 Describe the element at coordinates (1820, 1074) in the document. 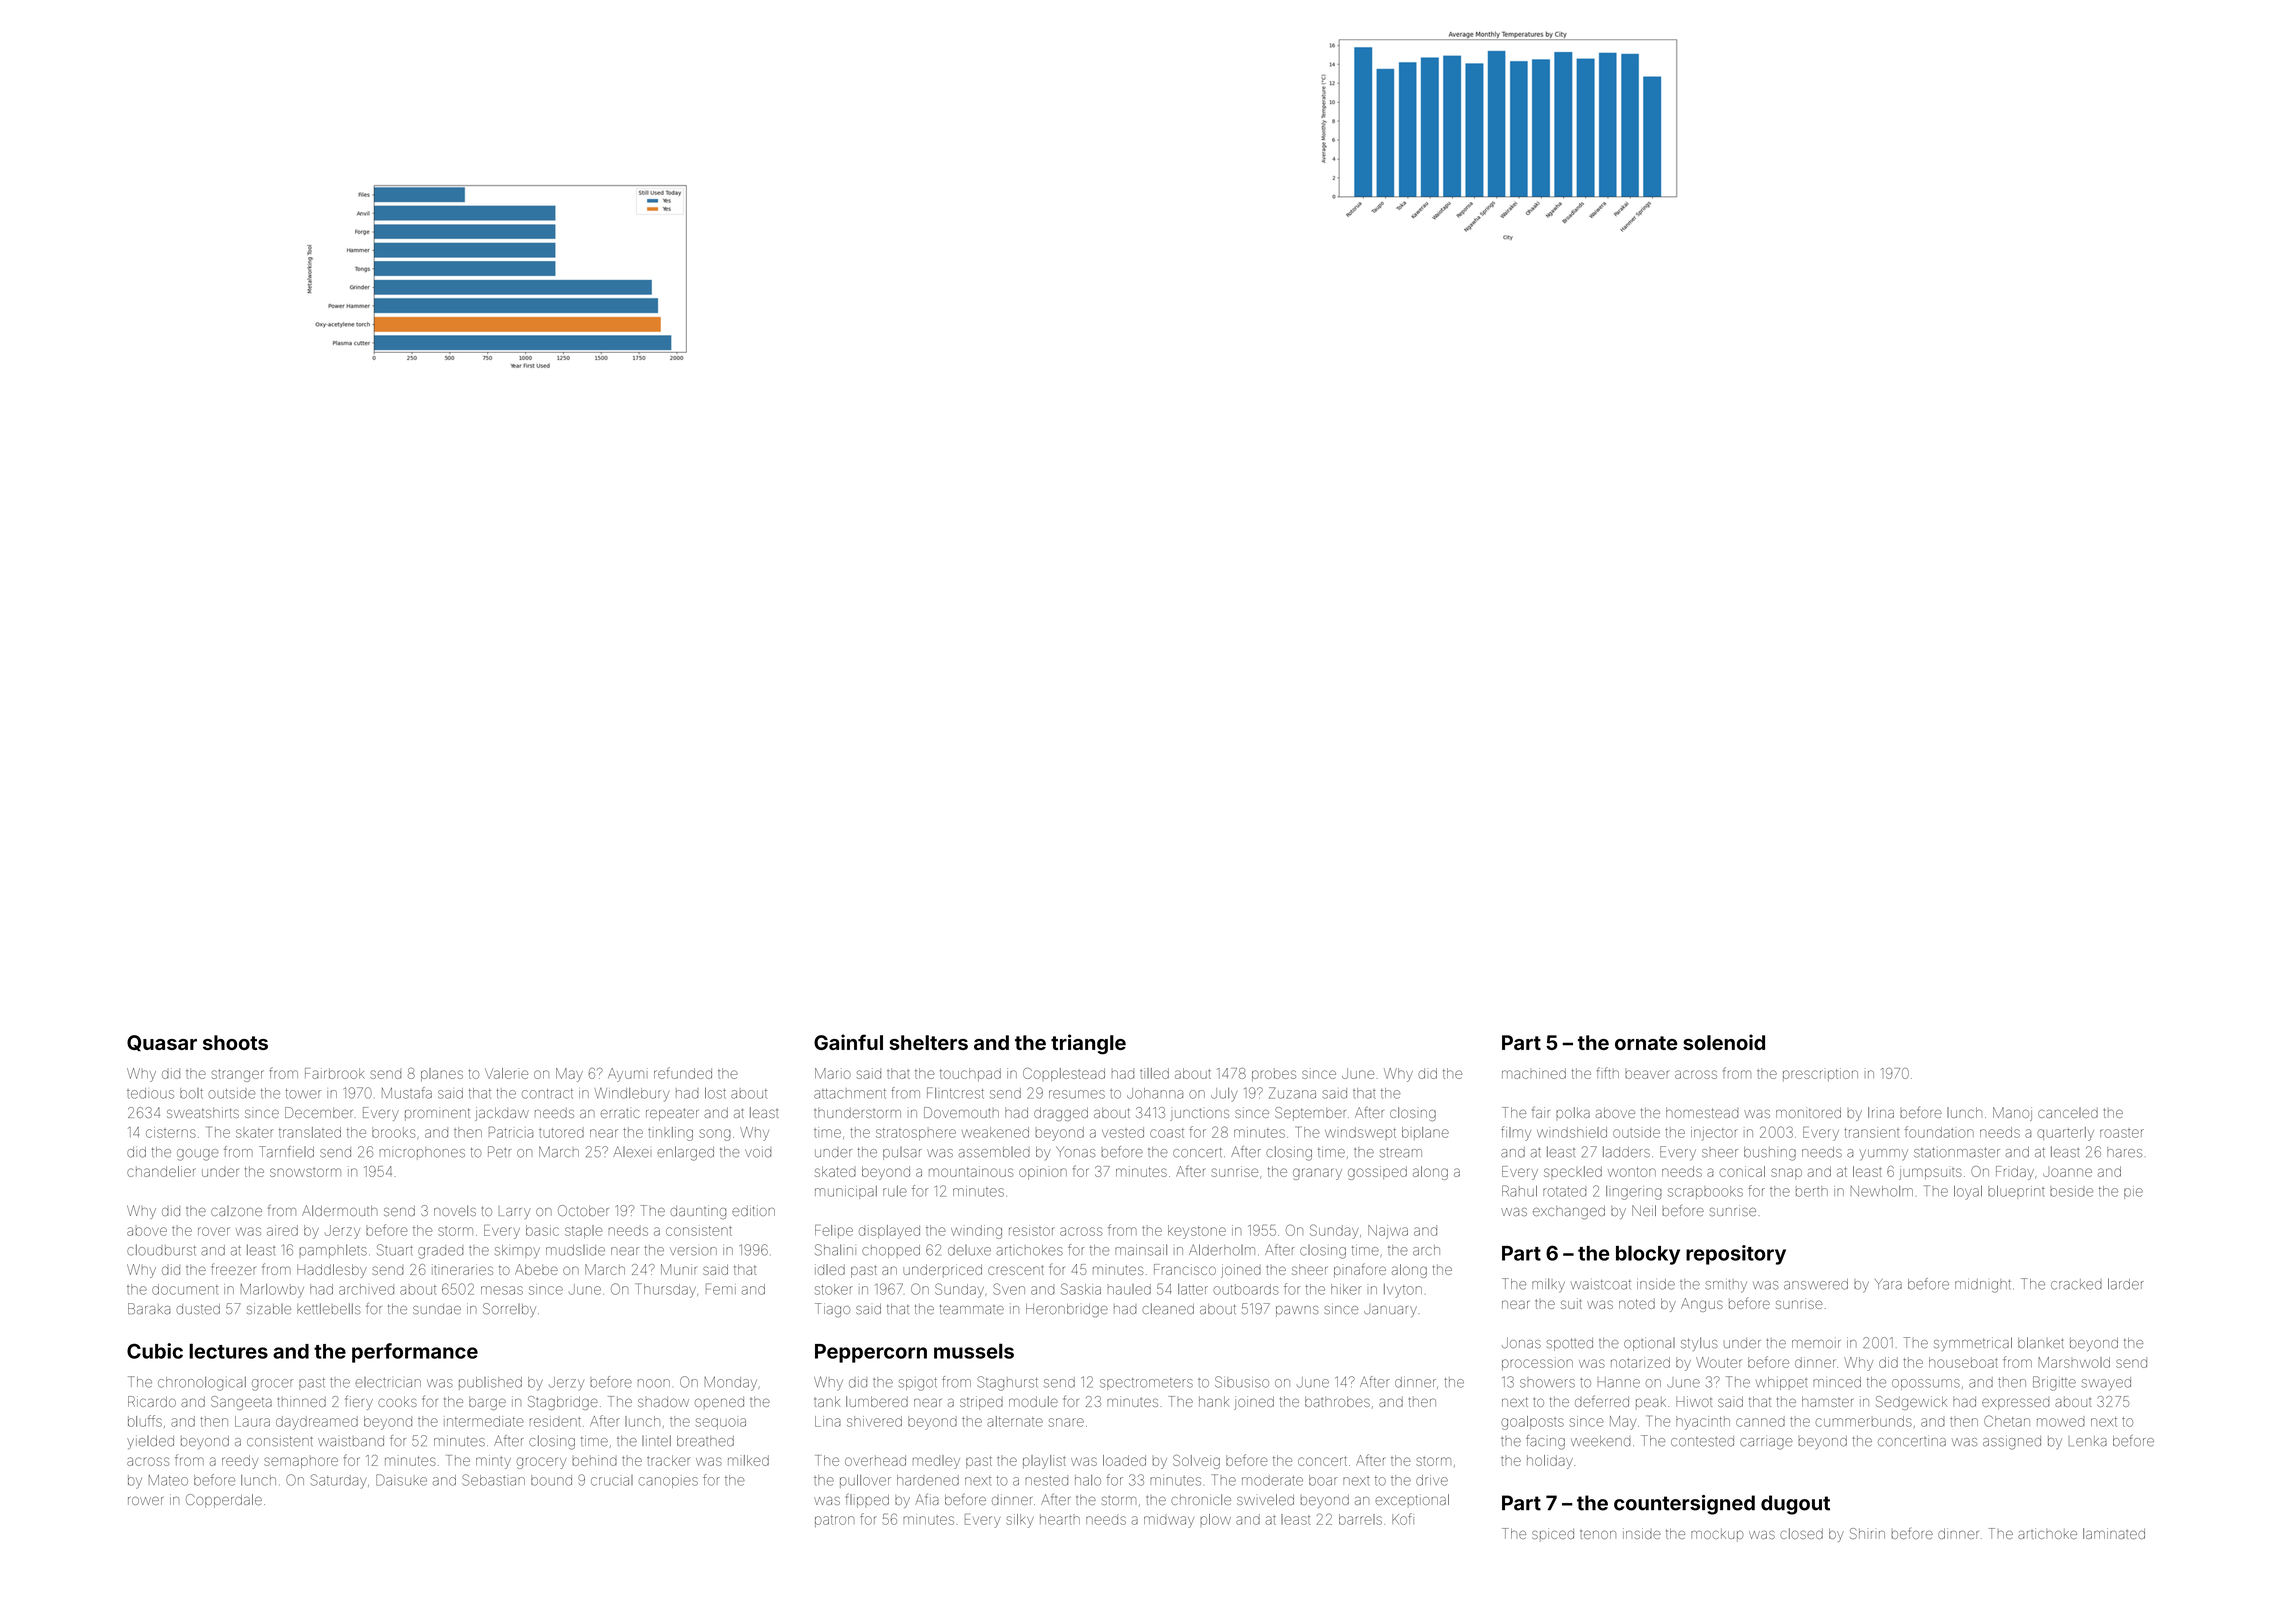

I see `prescription` at that location.
